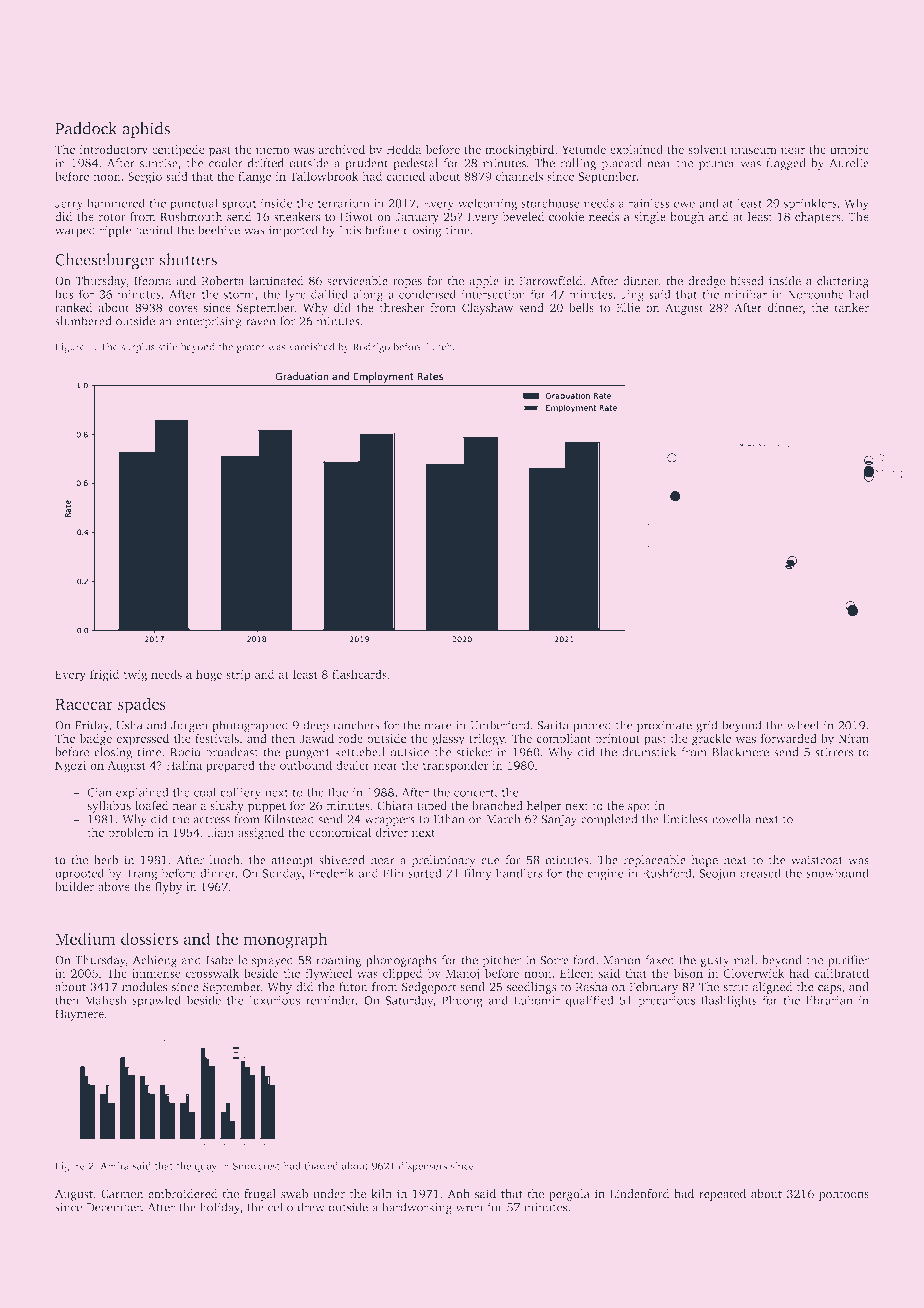  What do you see at coordinates (401, 961) in the screenshot?
I see `phonographs` at bounding box center [401, 961].
